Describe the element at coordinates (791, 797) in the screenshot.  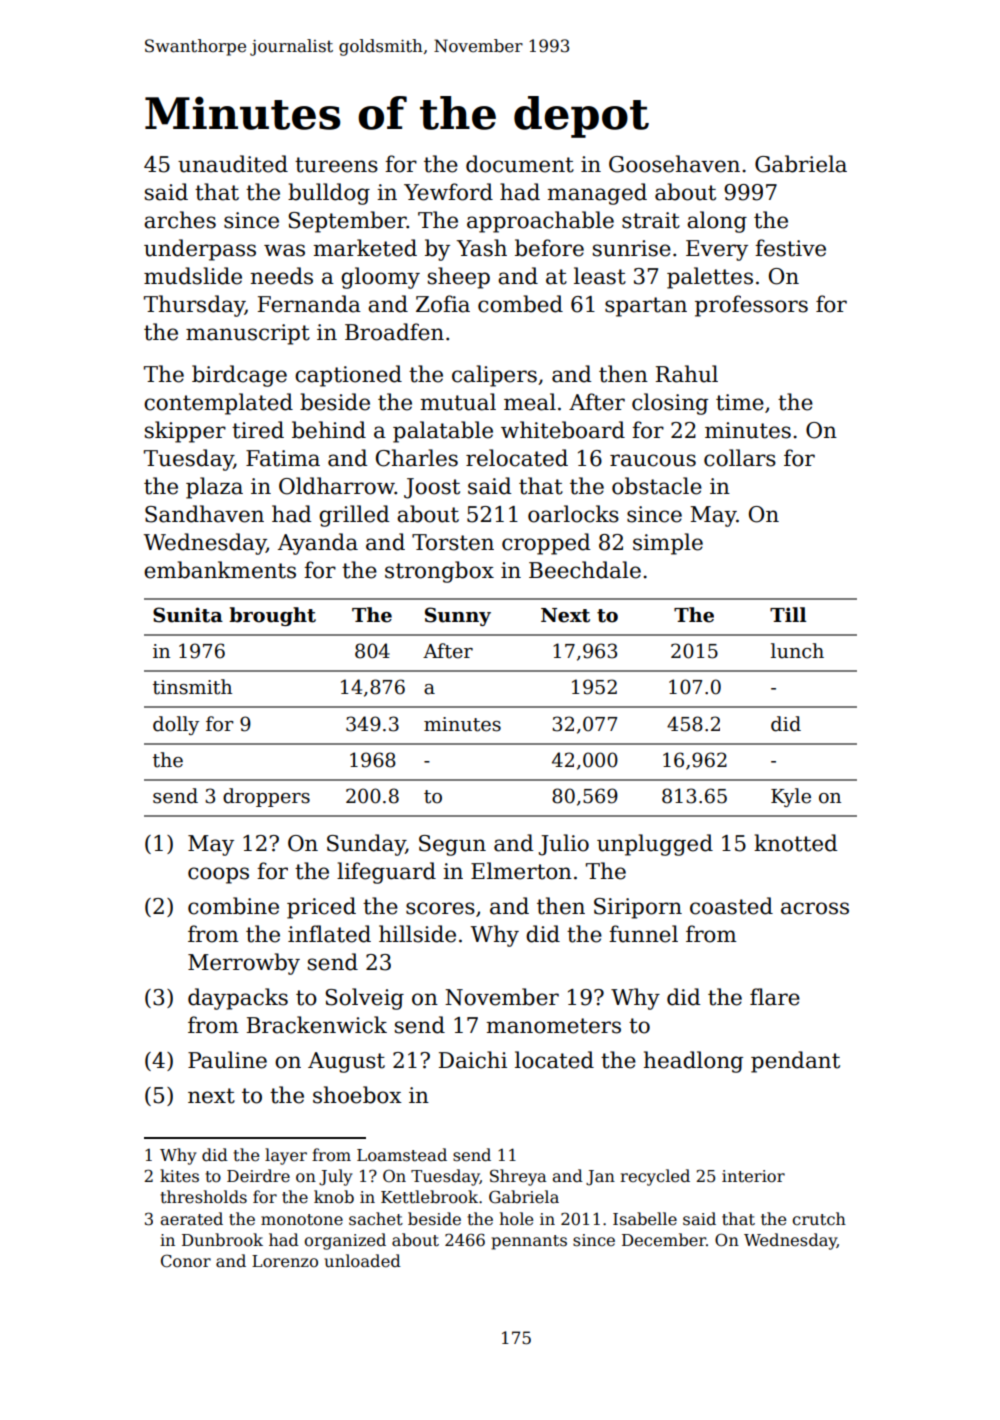
I see `Kyle` at that location.
